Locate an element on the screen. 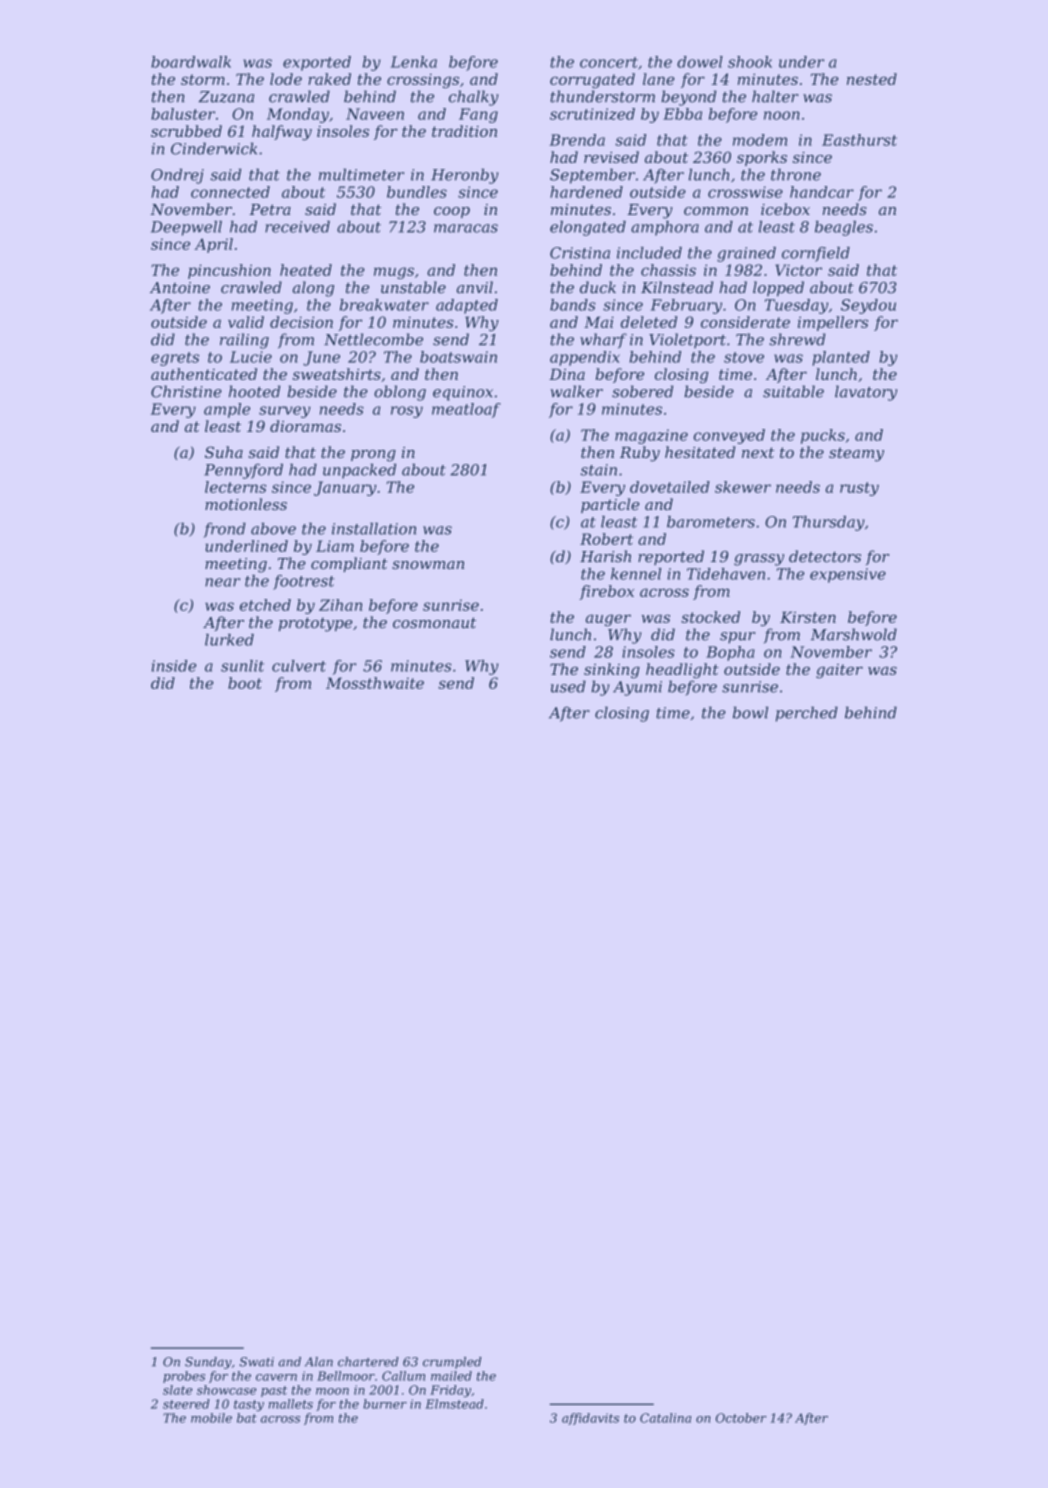 This screenshot has height=1488, width=1048. ample is located at coordinates (227, 410).
